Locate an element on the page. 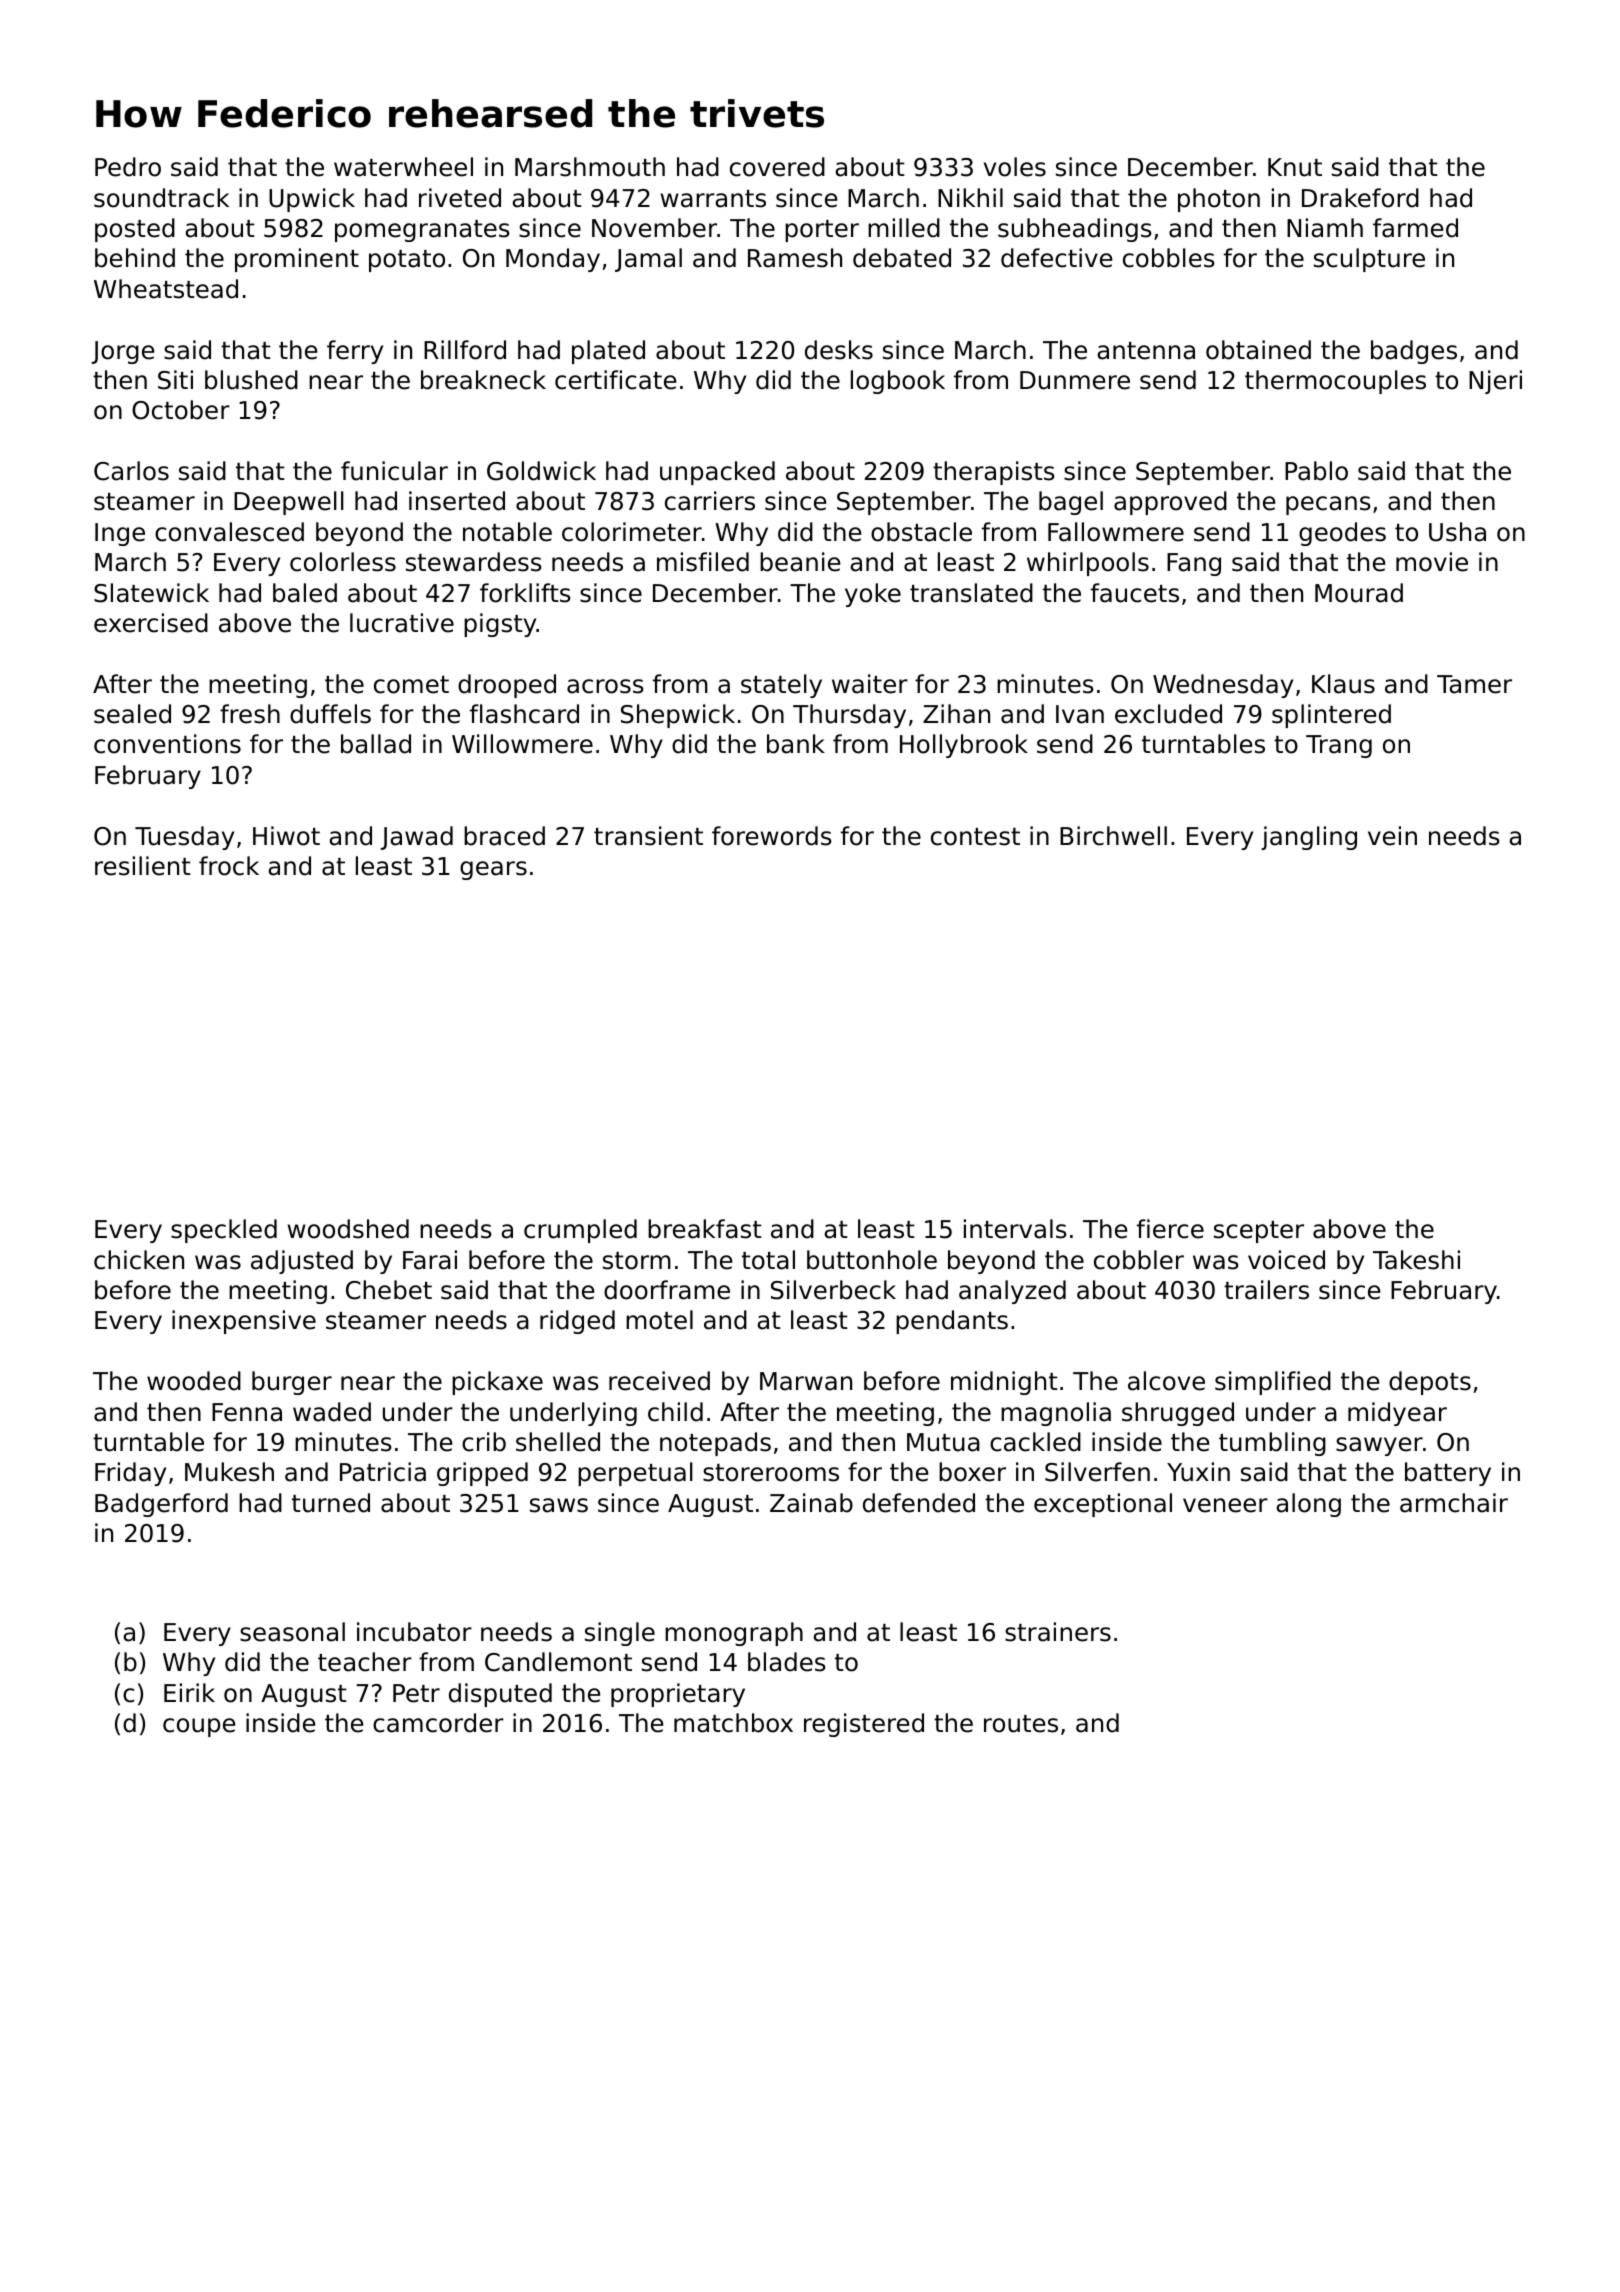 The height and width of the document is (2292, 1620). covered is located at coordinates (777, 167).
